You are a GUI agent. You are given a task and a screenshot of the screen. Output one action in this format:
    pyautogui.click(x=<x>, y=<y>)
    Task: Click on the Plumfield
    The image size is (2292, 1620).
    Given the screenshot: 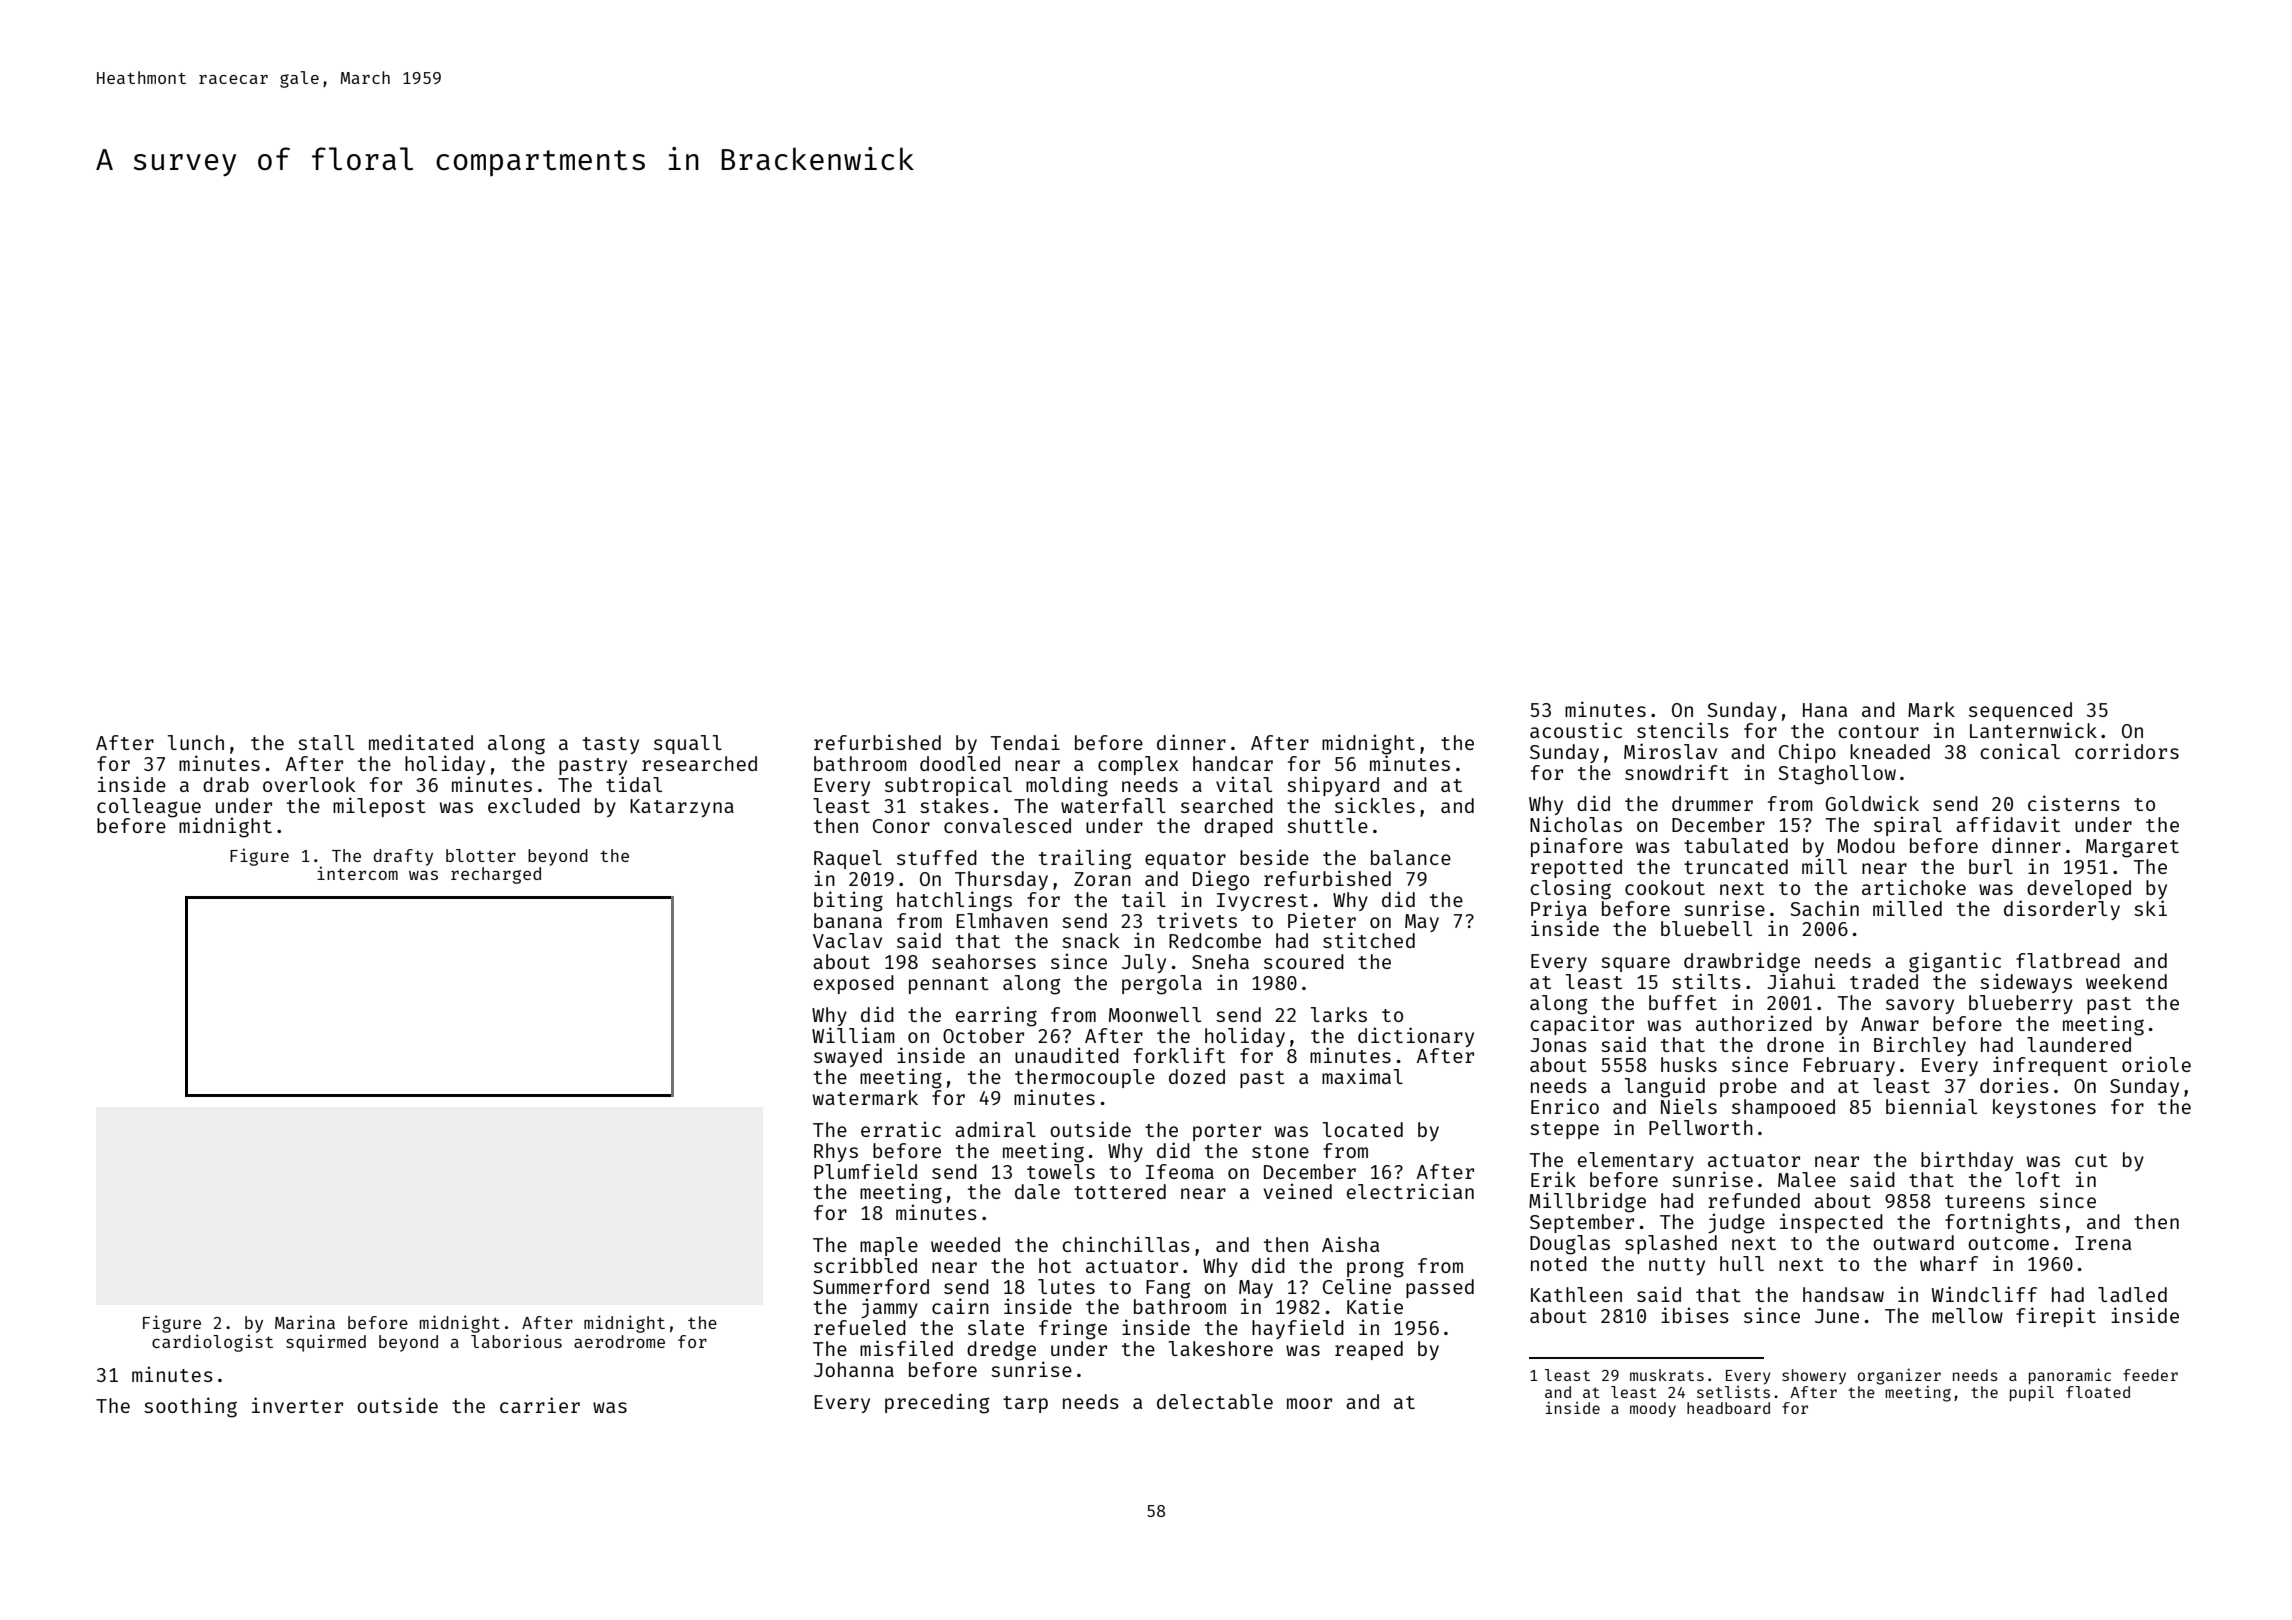 What is the action you would take?
    pyautogui.click(x=865, y=1171)
